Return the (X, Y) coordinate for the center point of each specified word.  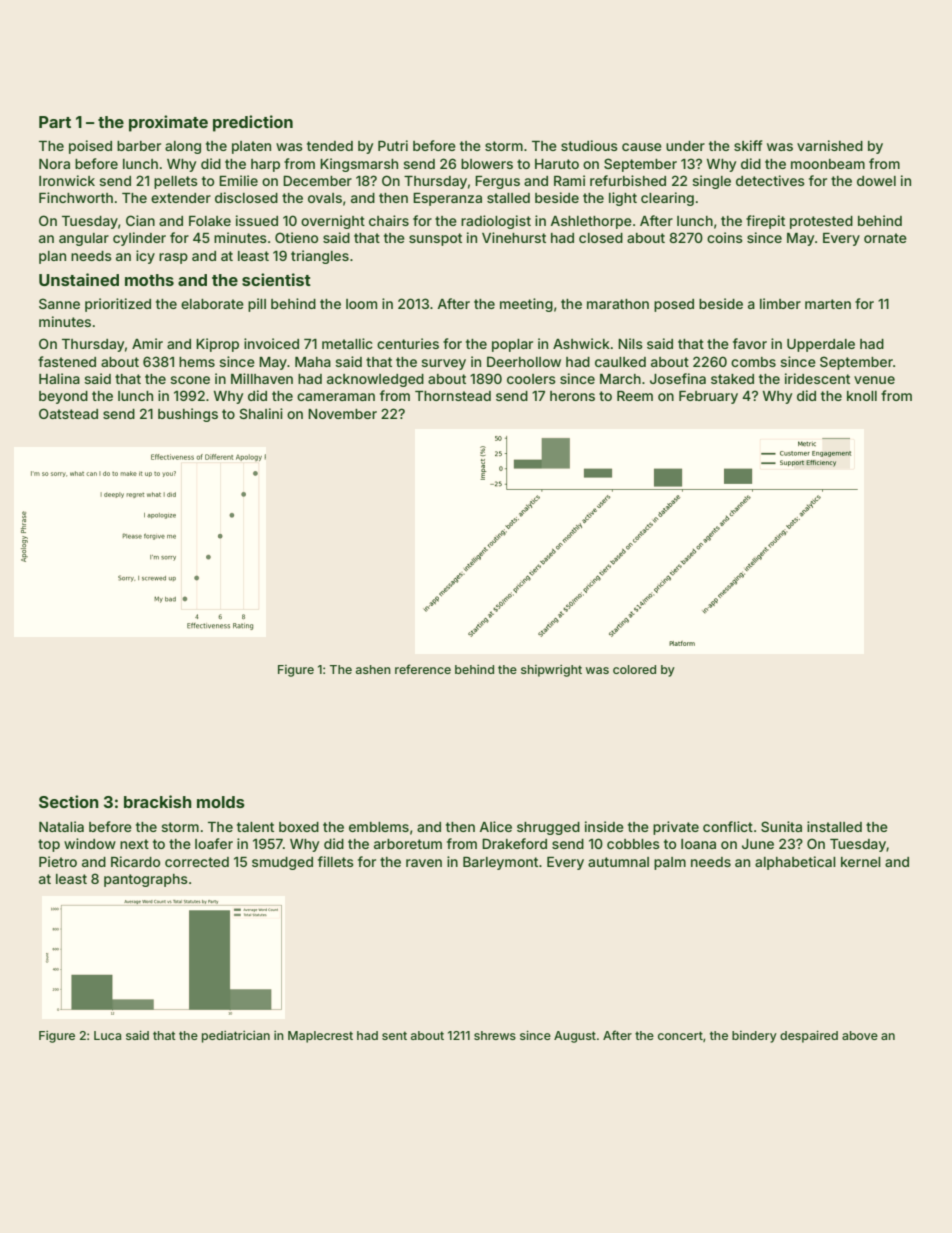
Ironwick (67, 180)
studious (589, 145)
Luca (107, 1035)
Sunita (781, 826)
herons (572, 396)
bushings (188, 415)
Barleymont (500, 863)
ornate (885, 238)
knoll (862, 396)
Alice (496, 826)
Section (69, 801)
